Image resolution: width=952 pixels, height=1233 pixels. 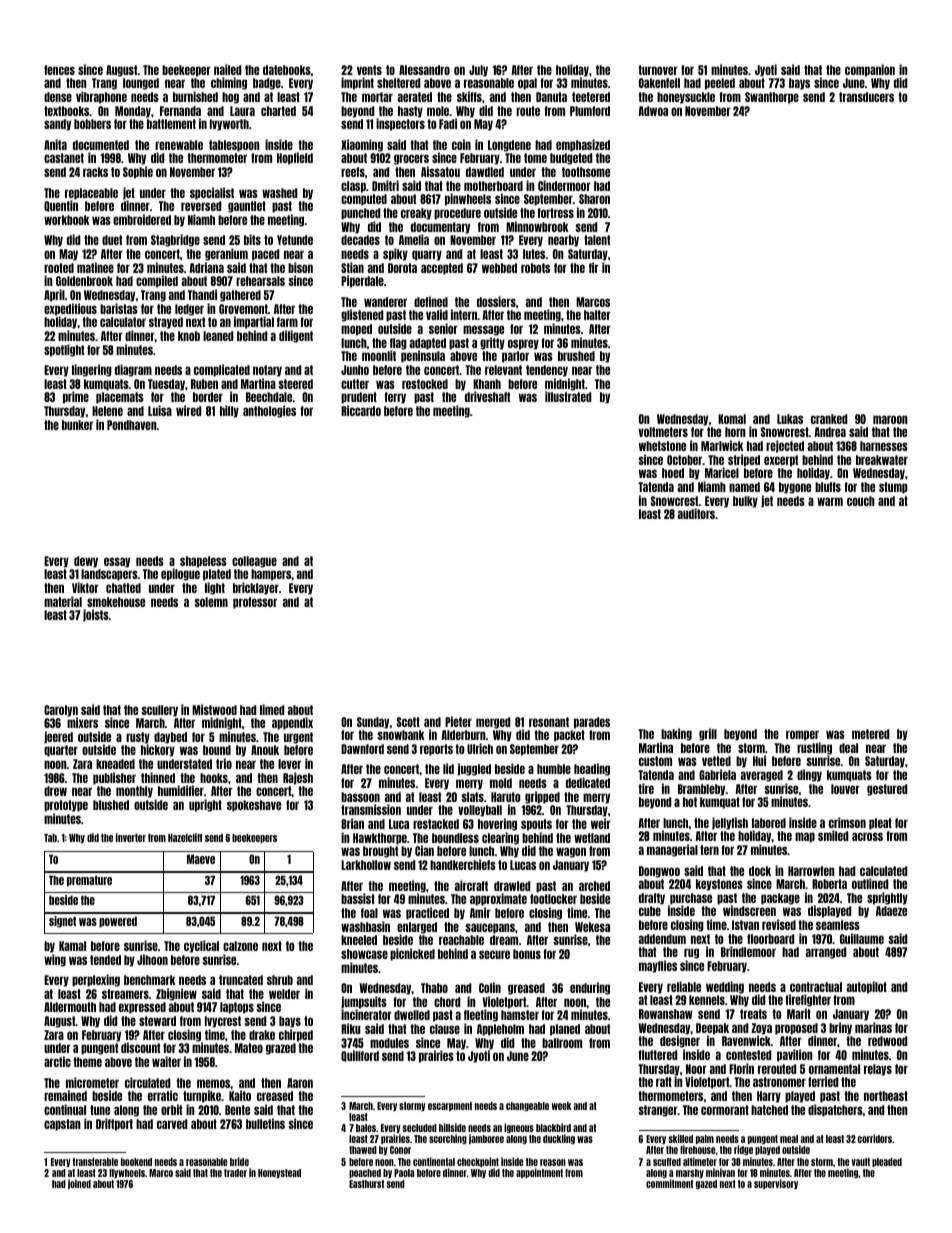 I want to click on trader, so click(x=235, y=1173).
